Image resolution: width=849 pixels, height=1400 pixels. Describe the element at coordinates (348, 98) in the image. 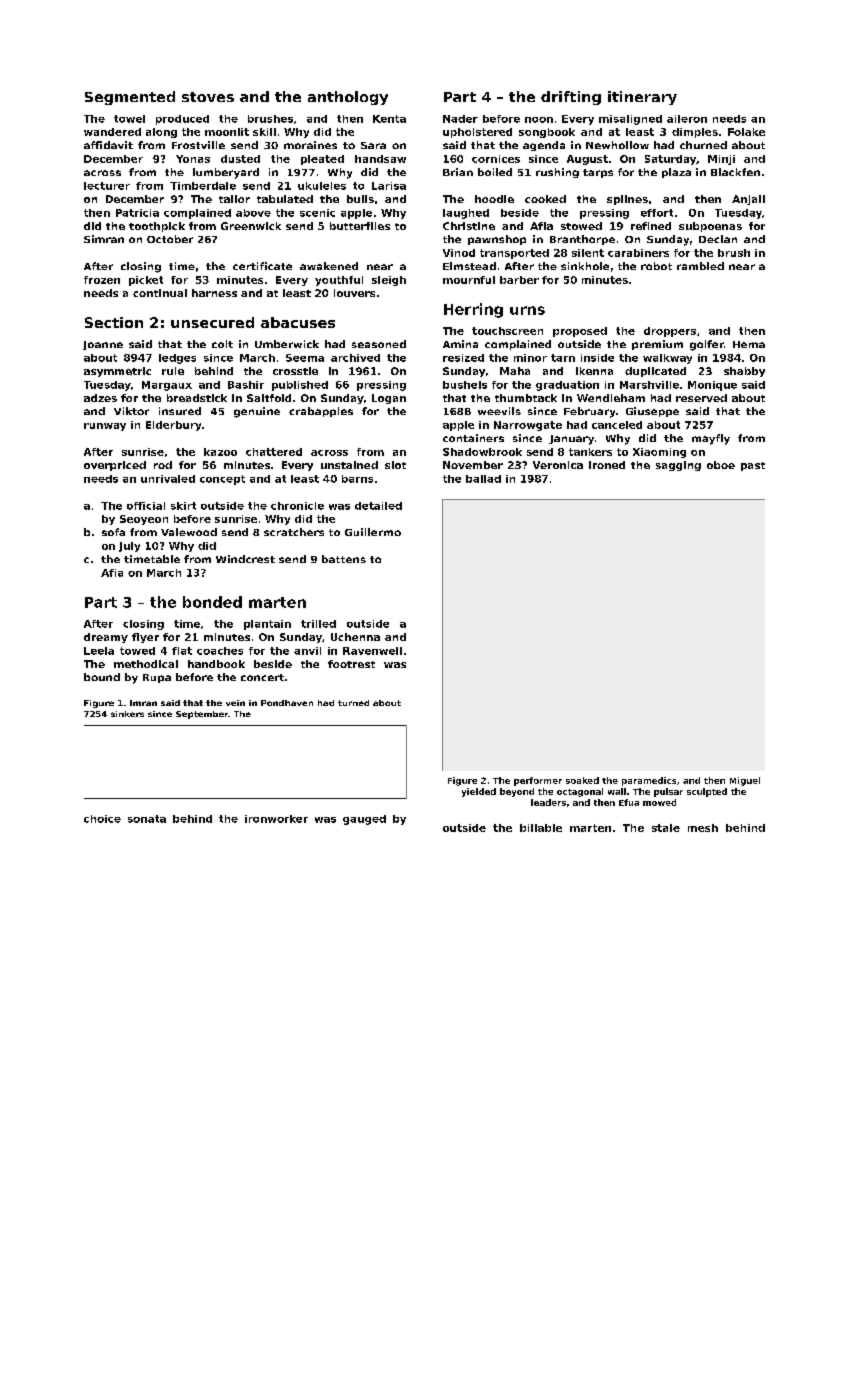

I see `anthology` at that location.
